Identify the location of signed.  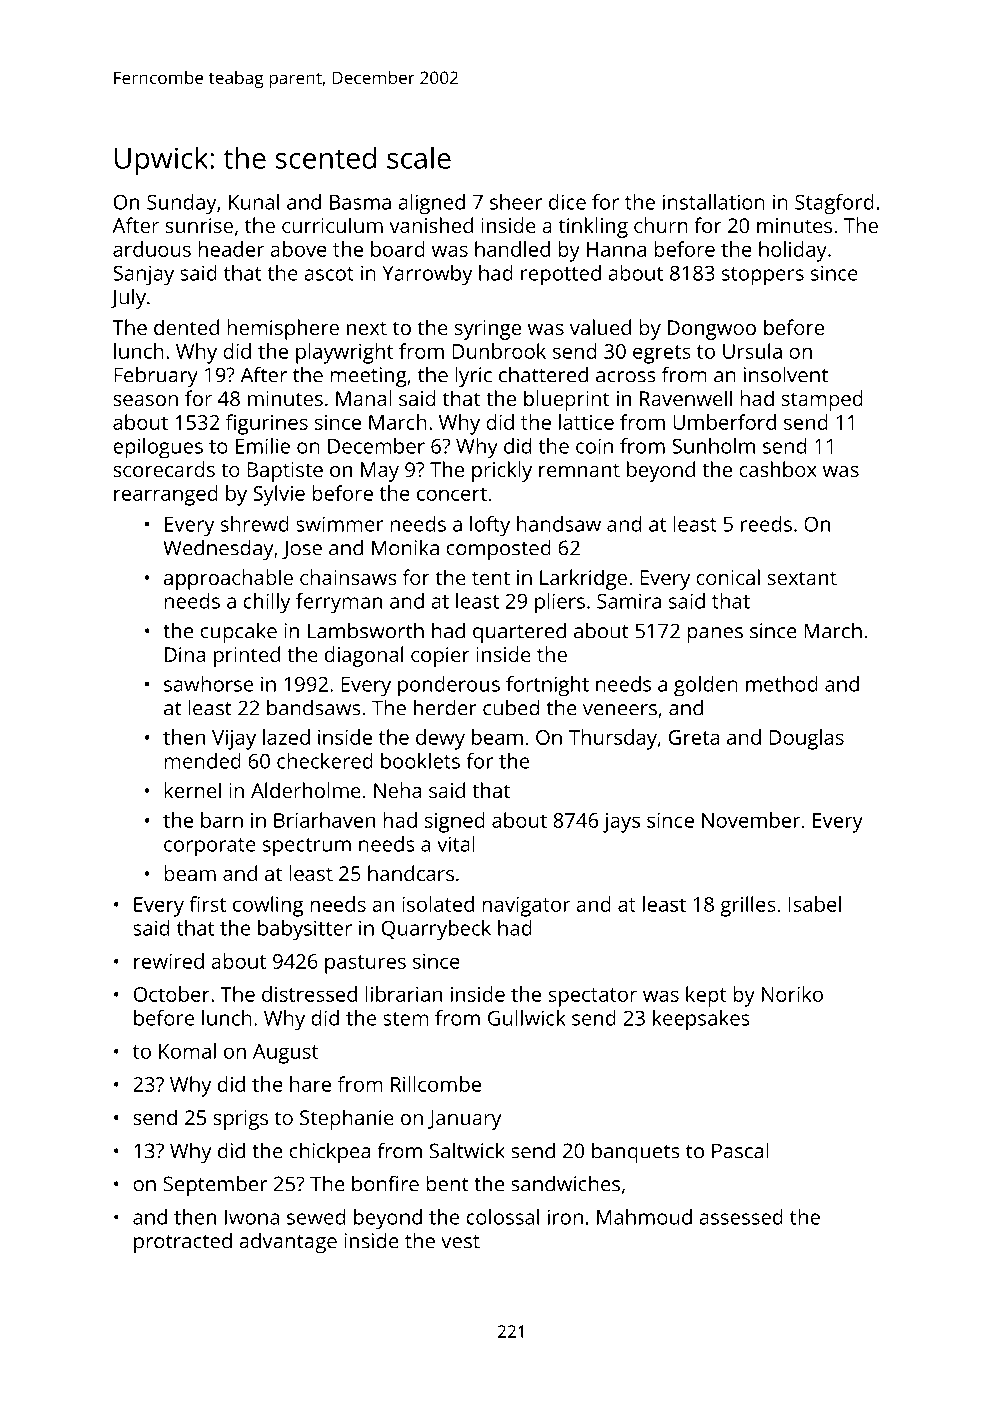
(455, 822).
